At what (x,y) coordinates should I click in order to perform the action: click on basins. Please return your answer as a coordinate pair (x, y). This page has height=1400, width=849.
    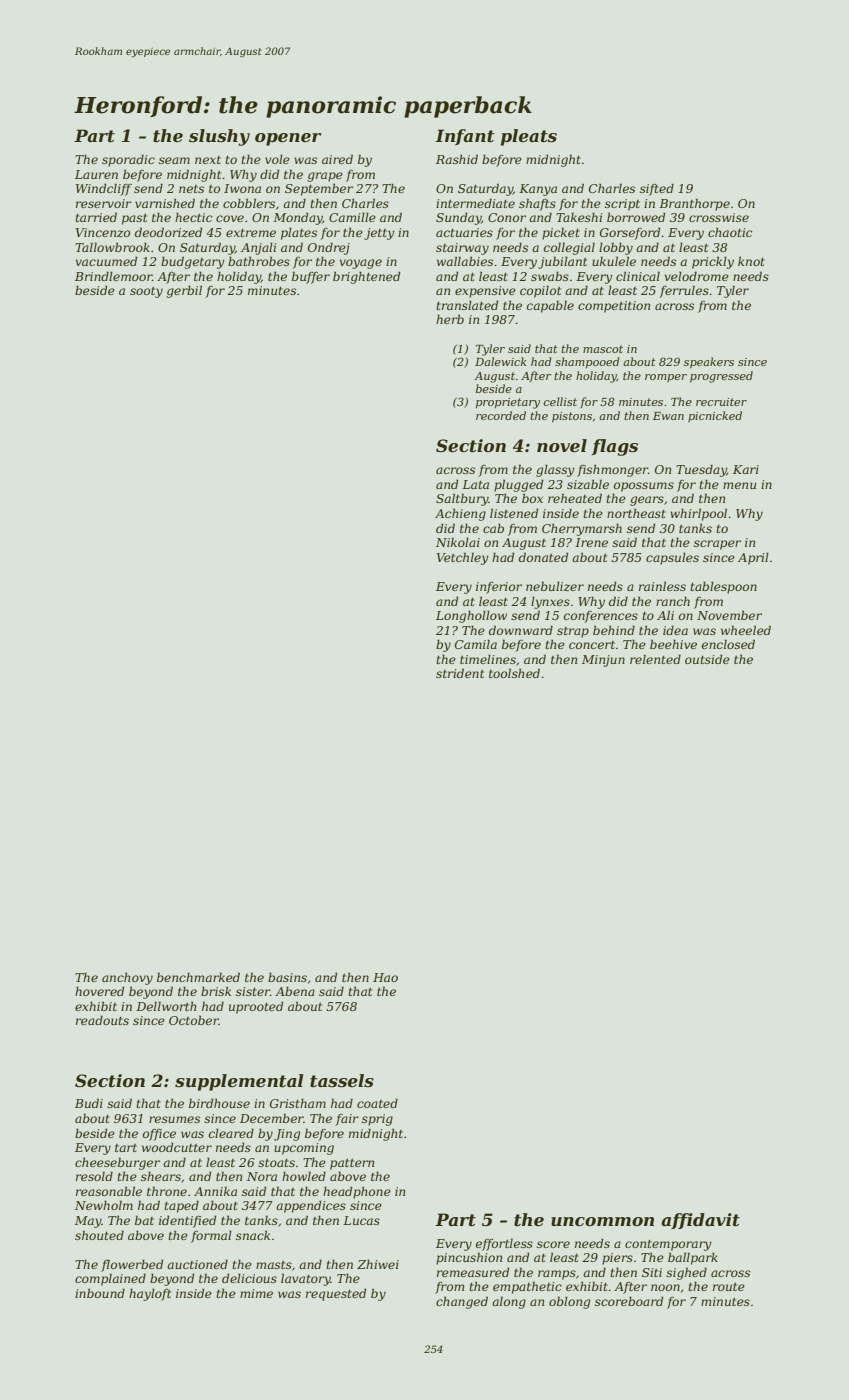
    Looking at the image, I should click on (287, 977).
